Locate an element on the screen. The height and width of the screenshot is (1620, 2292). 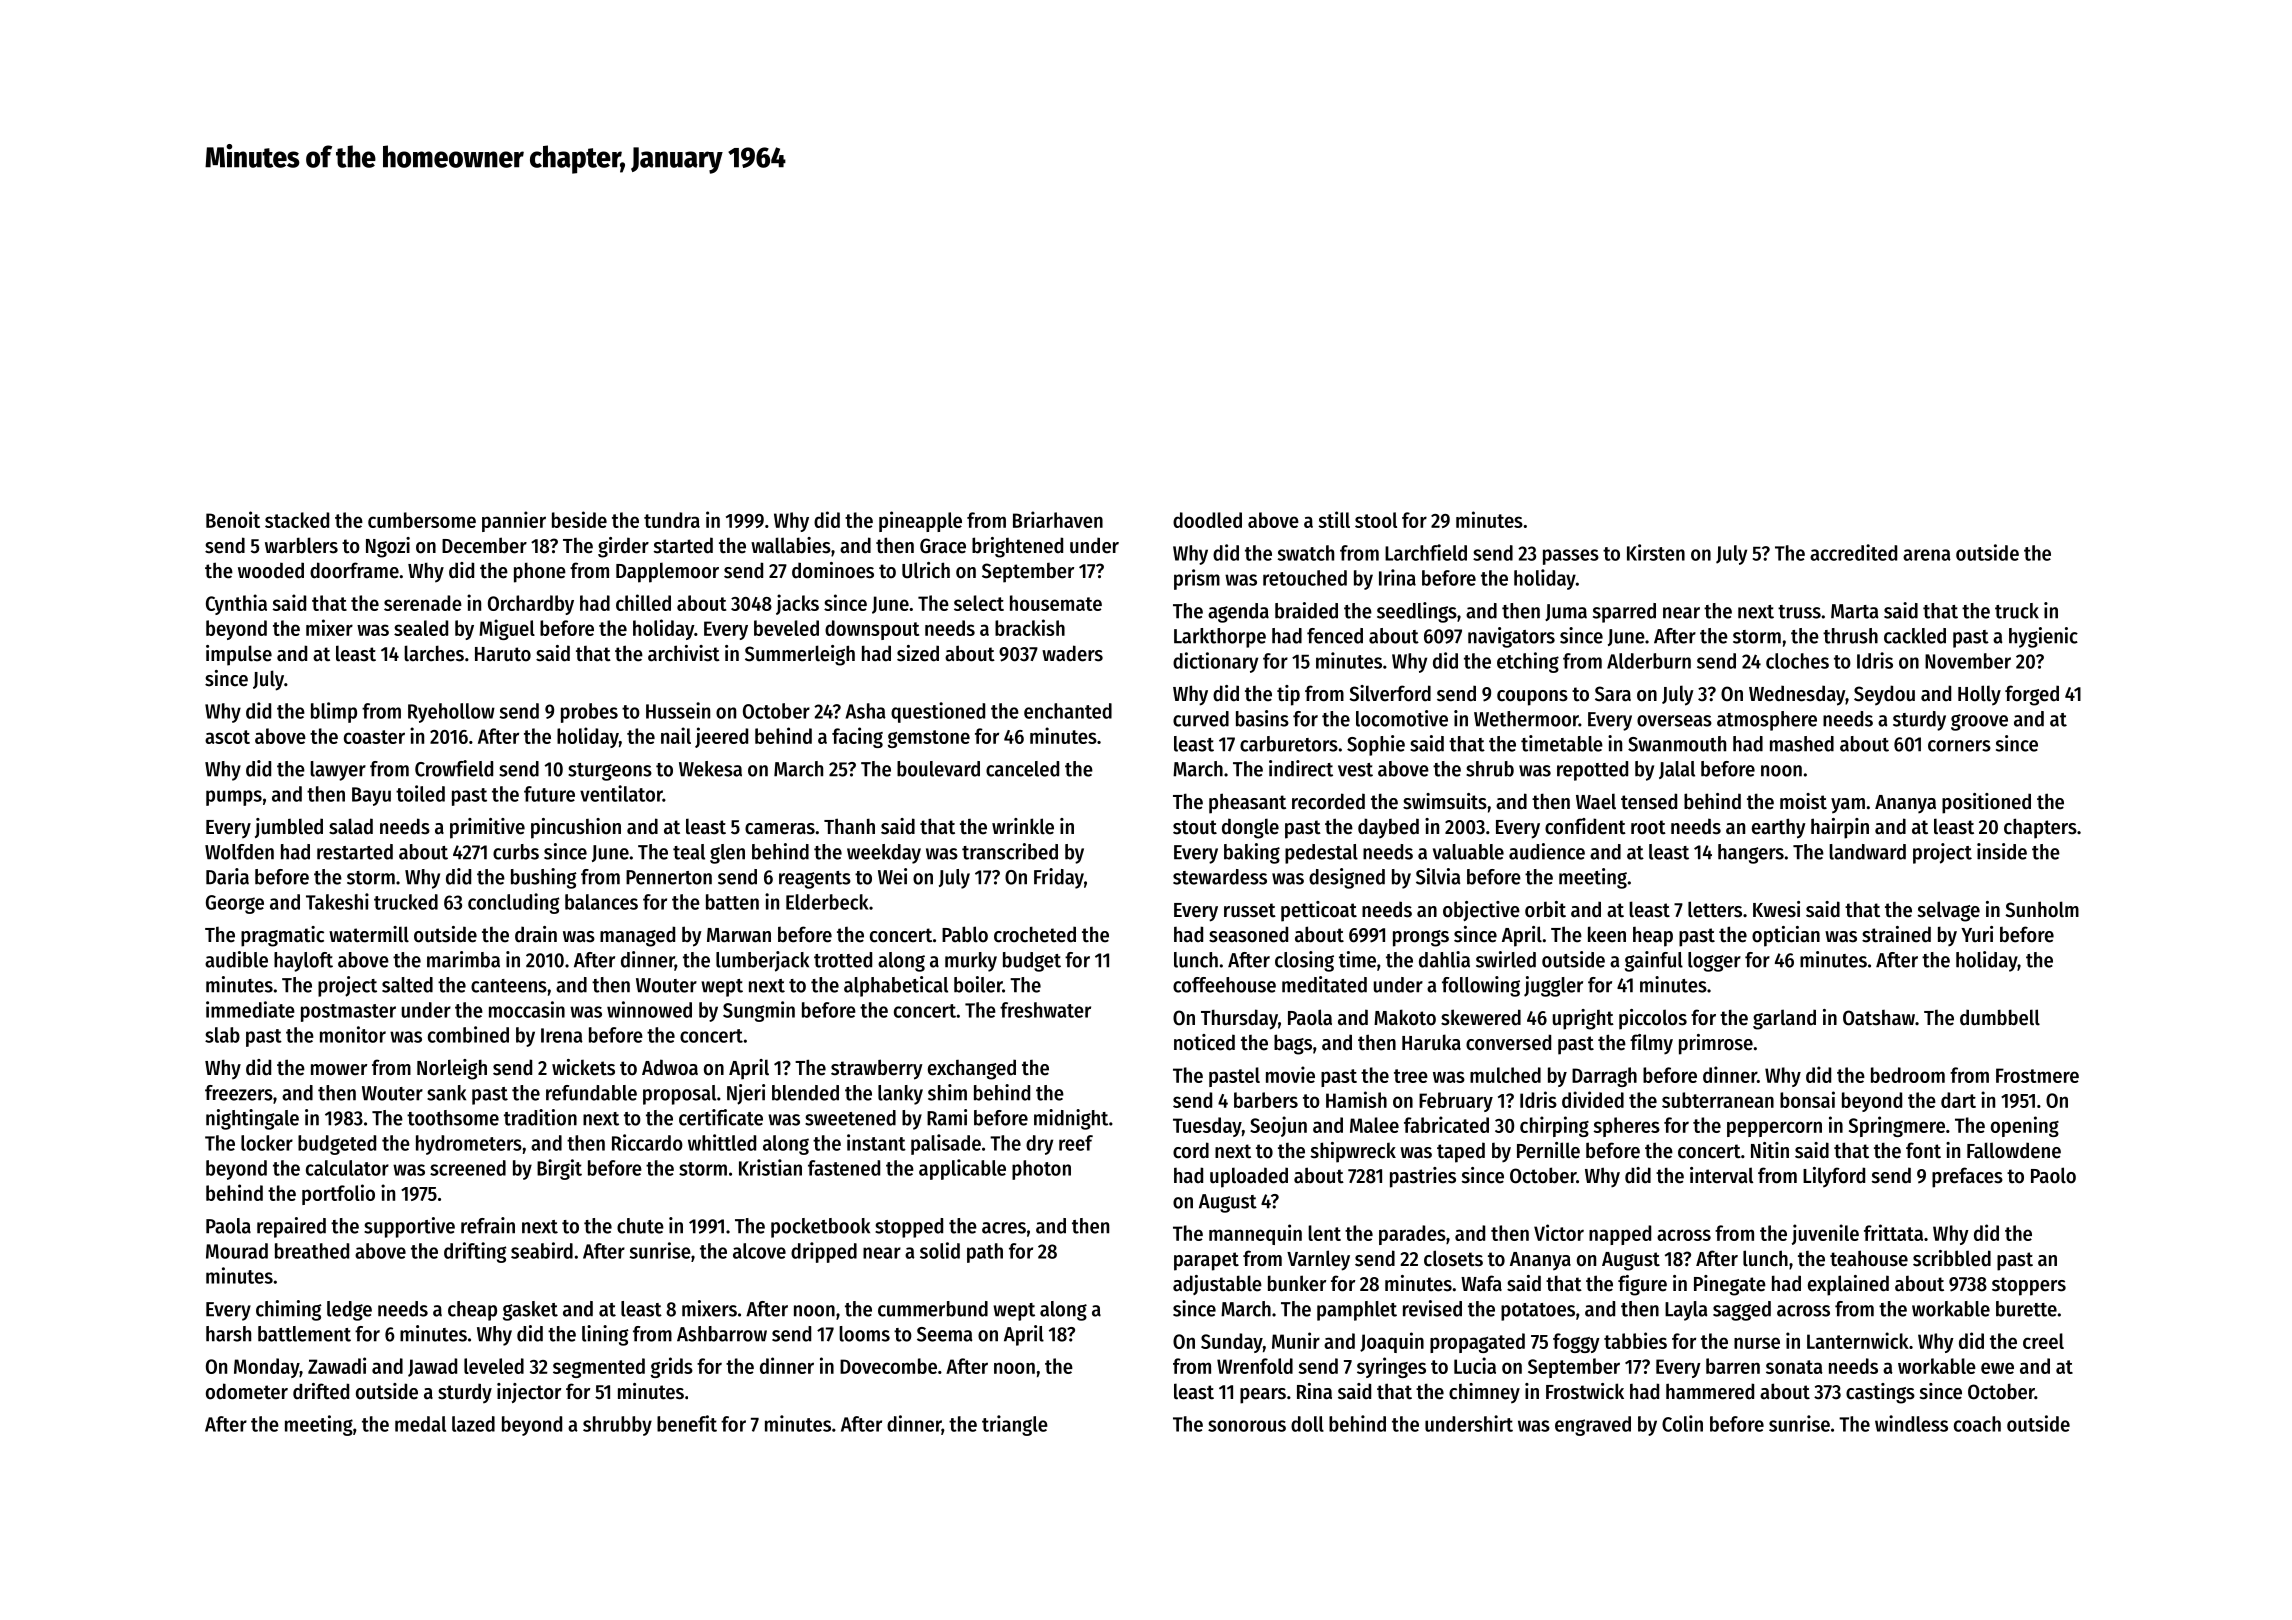
petticoat is located at coordinates (1319, 911).
